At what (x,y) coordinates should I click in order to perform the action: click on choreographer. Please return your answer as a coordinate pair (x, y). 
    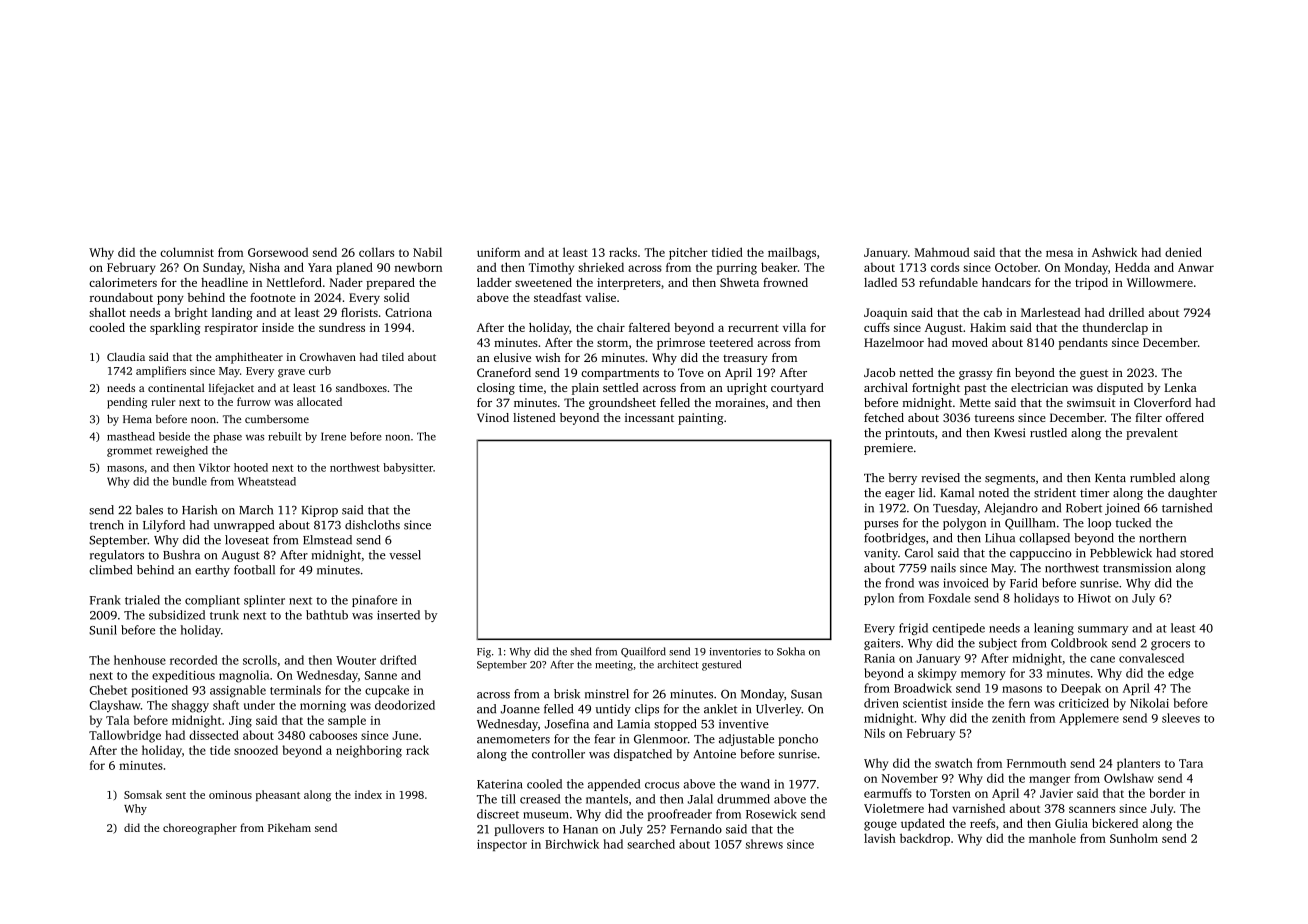
    Looking at the image, I should click on (200, 829).
